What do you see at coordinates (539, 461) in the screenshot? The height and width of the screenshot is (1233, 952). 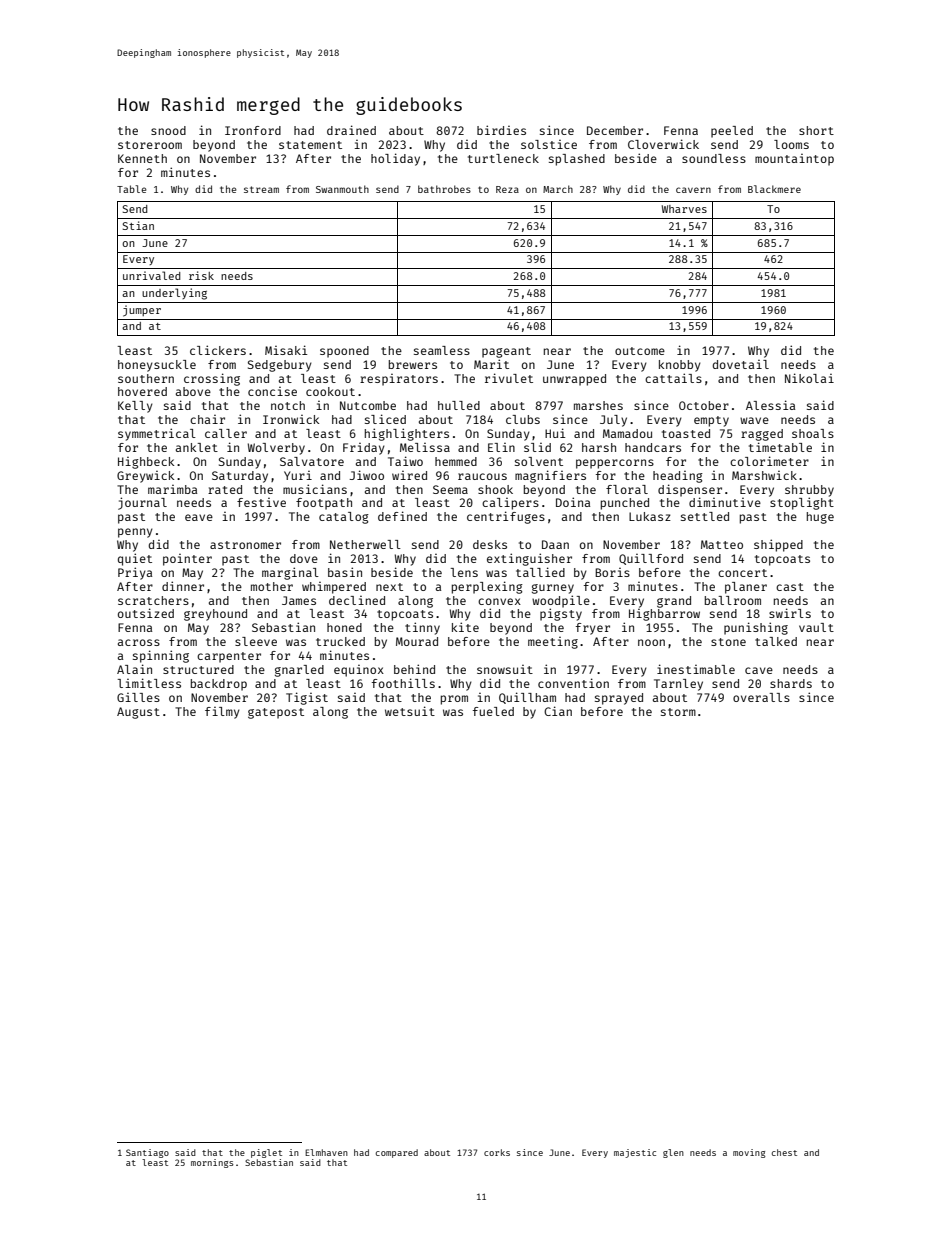 I see `solvent` at bounding box center [539, 461].
